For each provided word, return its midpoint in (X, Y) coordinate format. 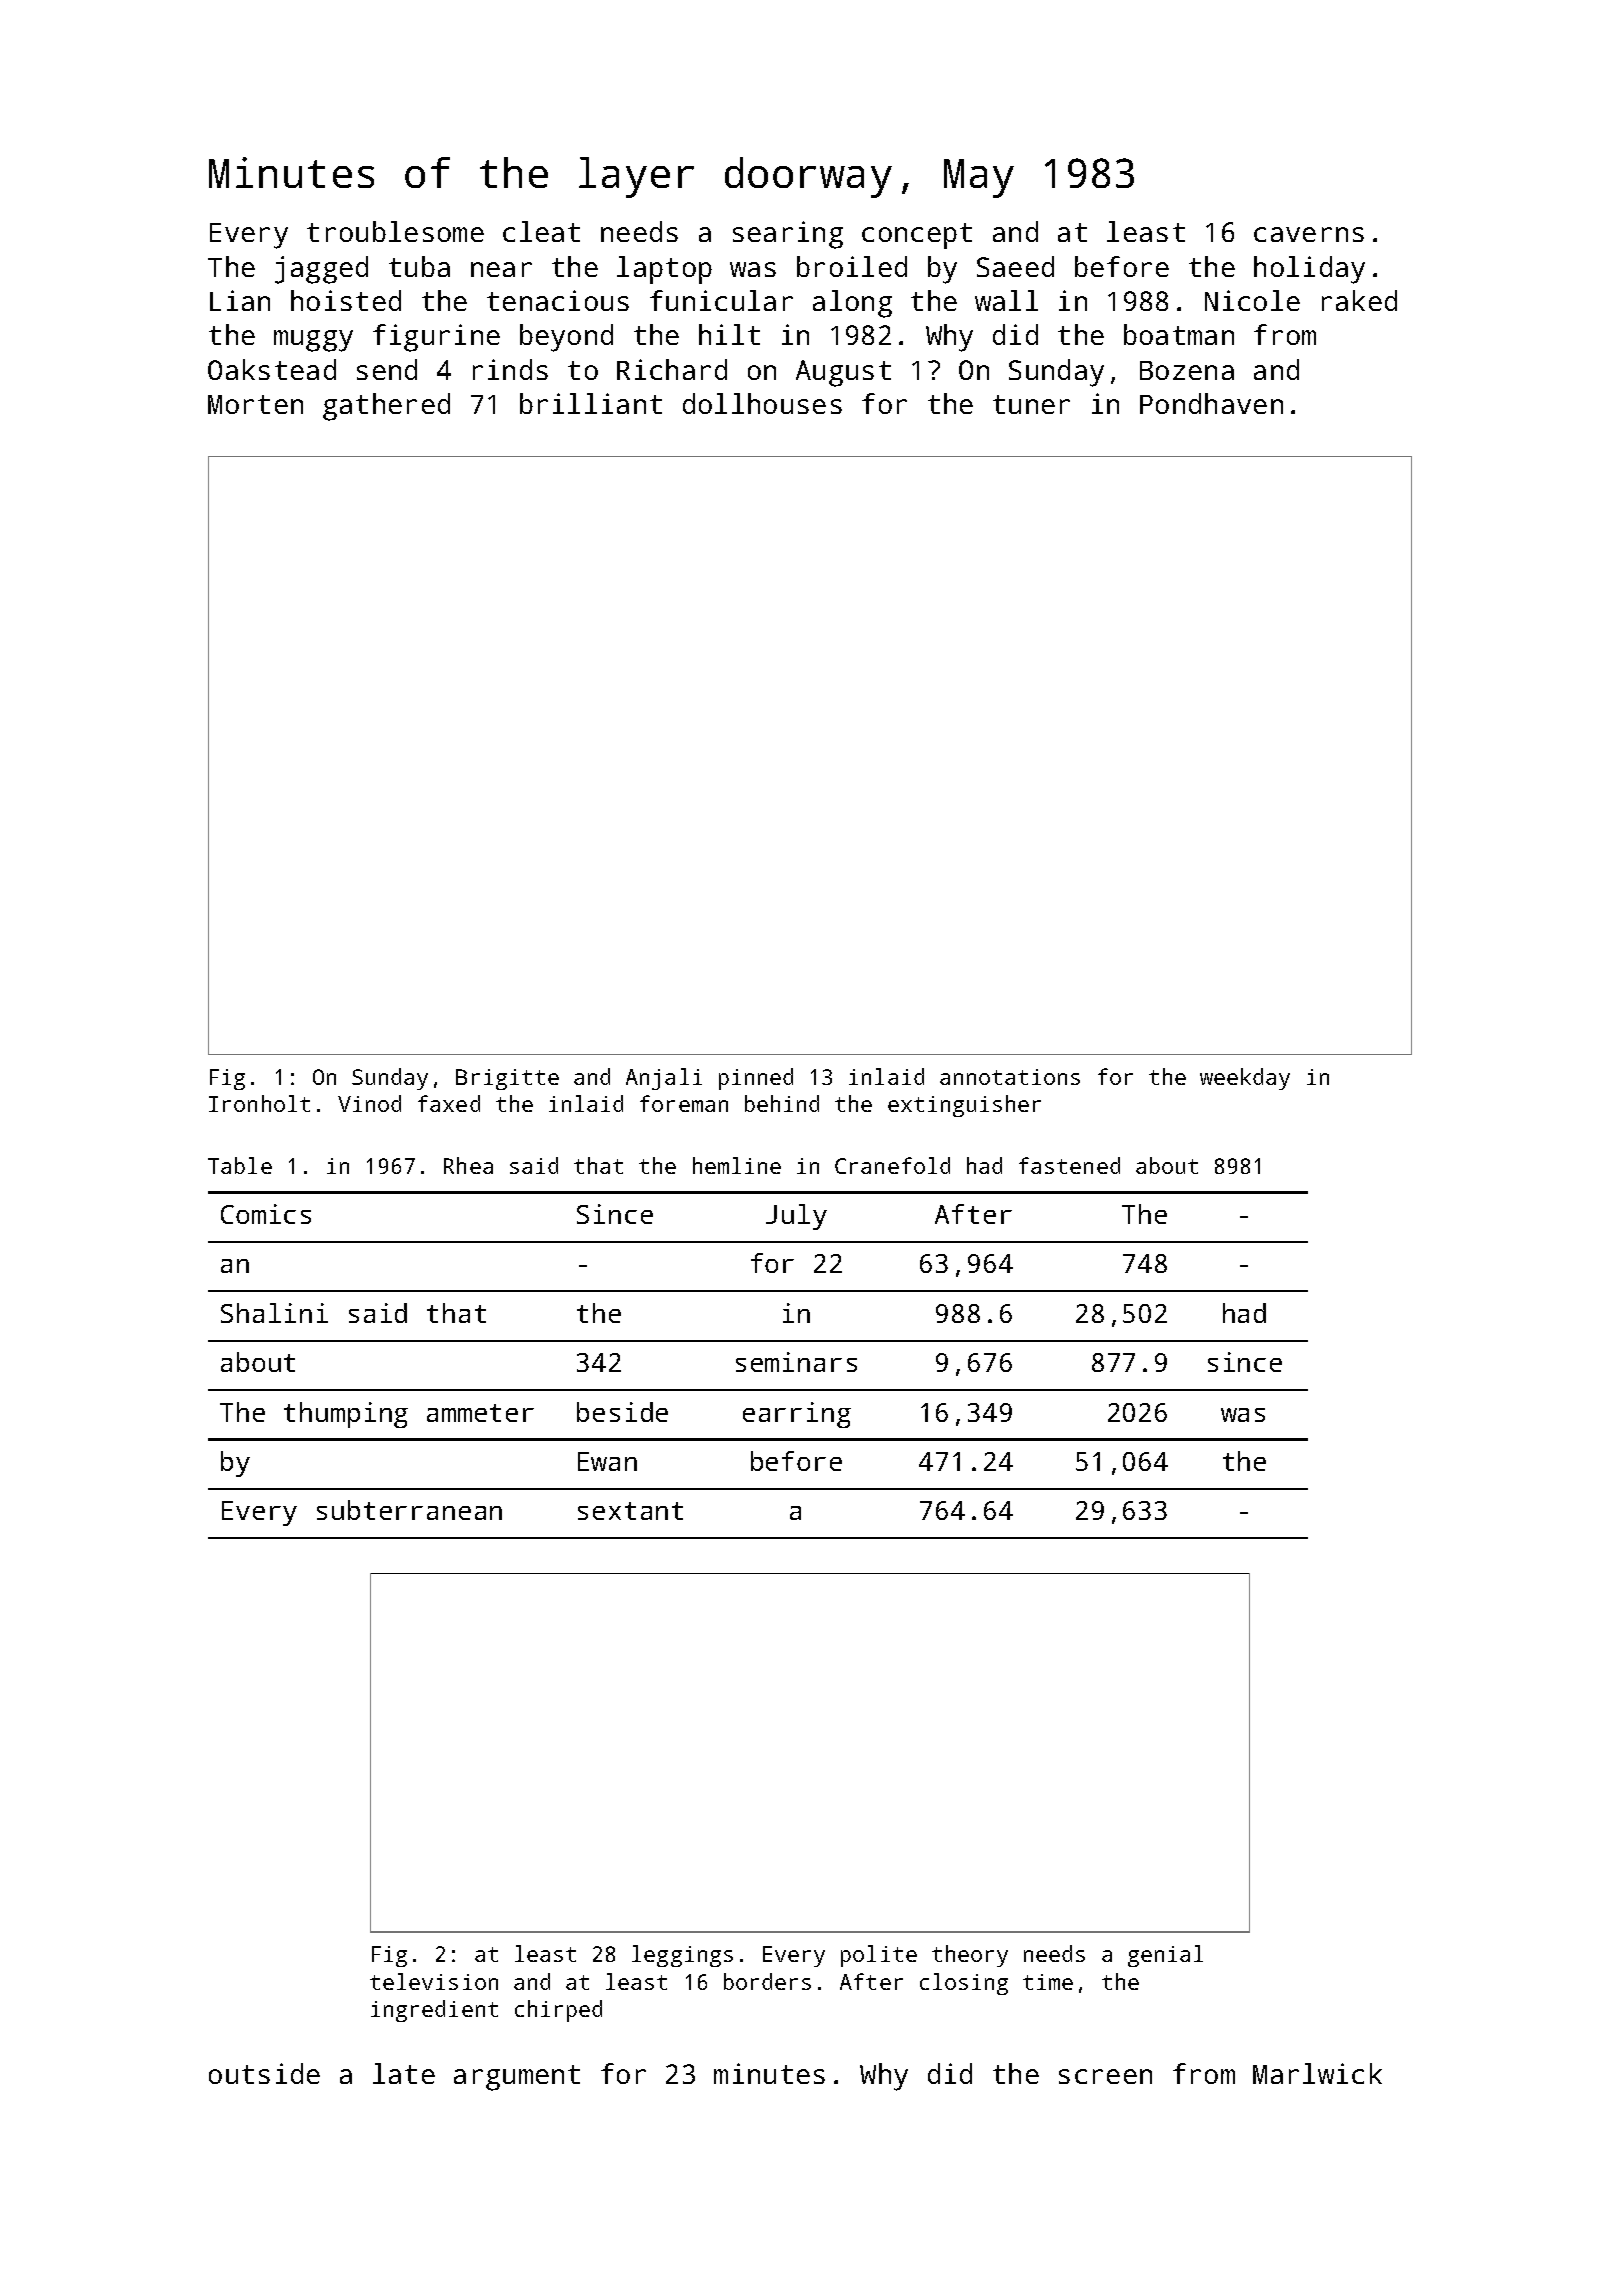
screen (1105, 2076)
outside (264, 2073)
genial (1165, 1956)
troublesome (395, 231)
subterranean (409, 1510)
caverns (1309, 234)
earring (797, 1415)
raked (1359, 300)
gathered (386, 407)
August (843, 373)
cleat (541, 231)
